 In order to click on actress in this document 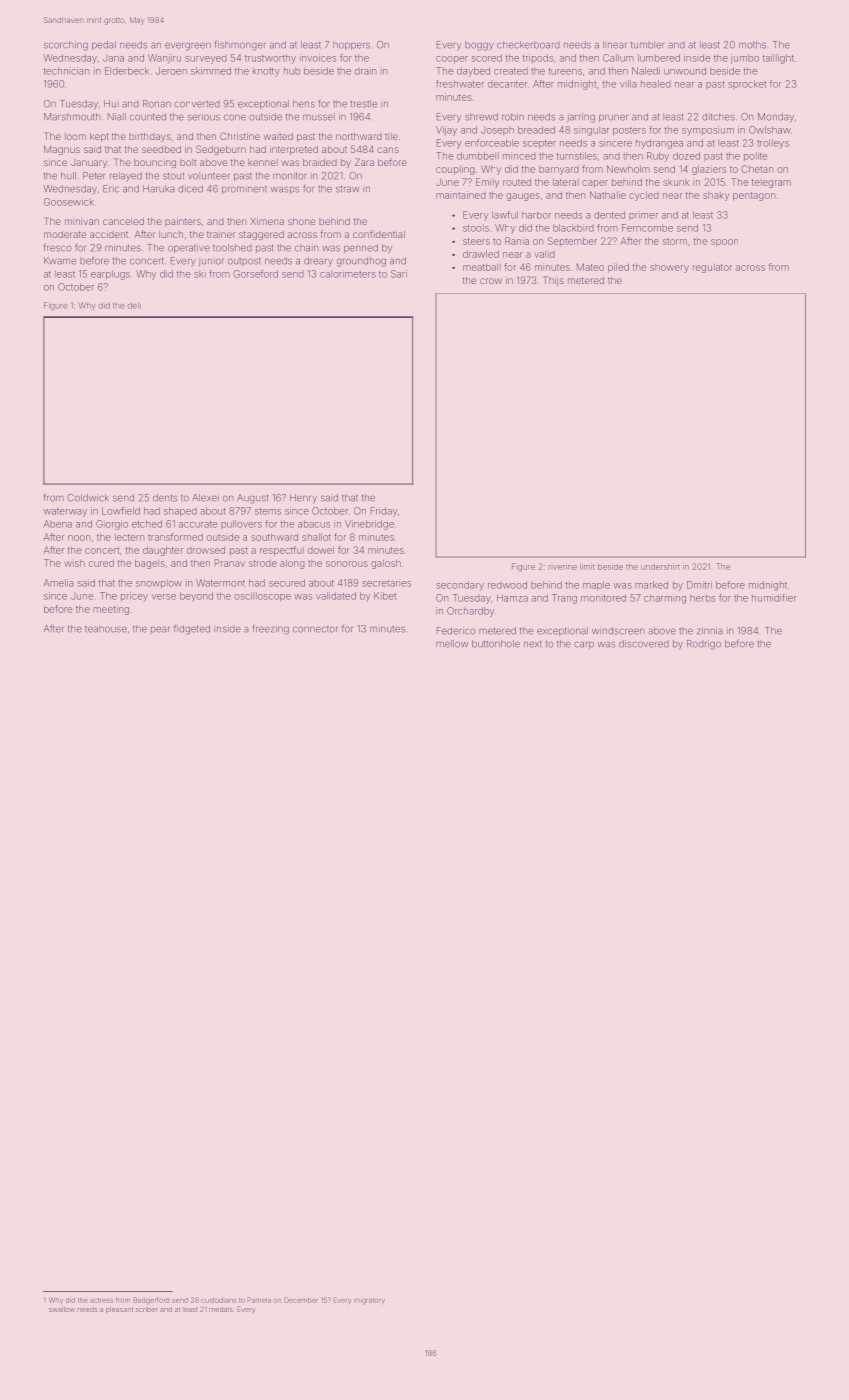, I will do `click(101, 1300)`.
